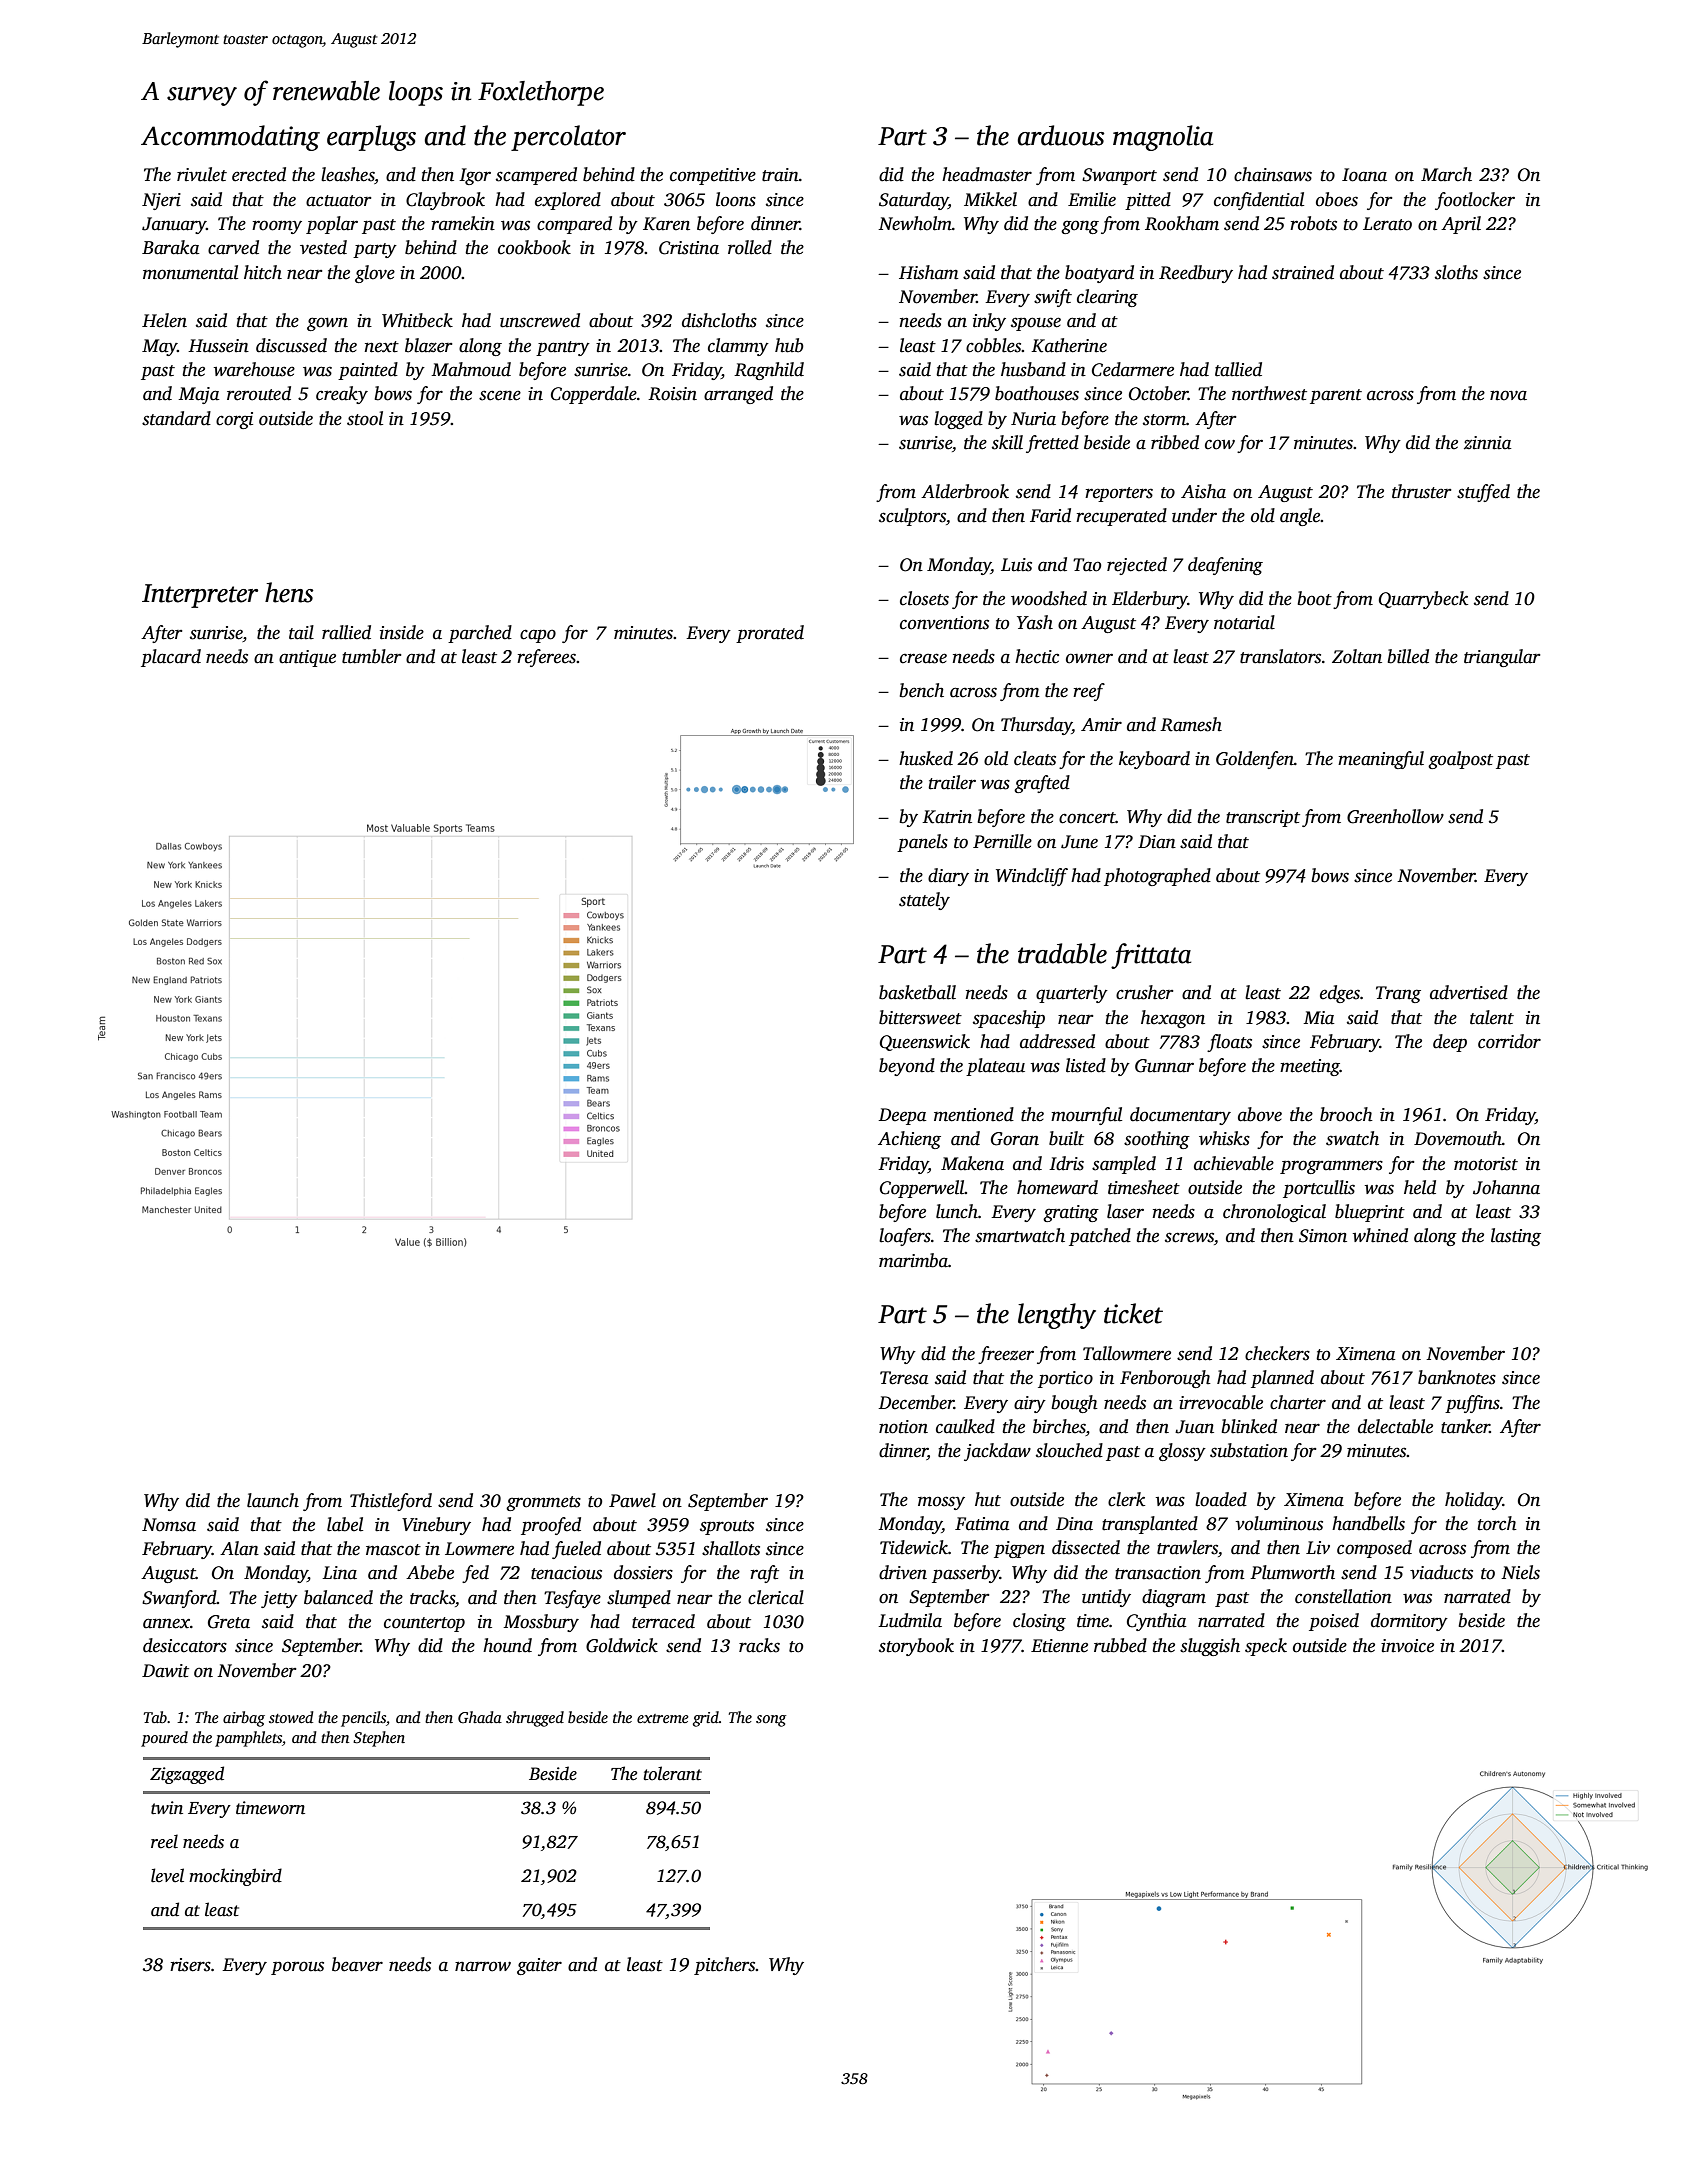 This image has width=1683, height=2178. What do you see at coordinates (500, 395) in the image?
I see `scene` at bounding box center [500, 395].
